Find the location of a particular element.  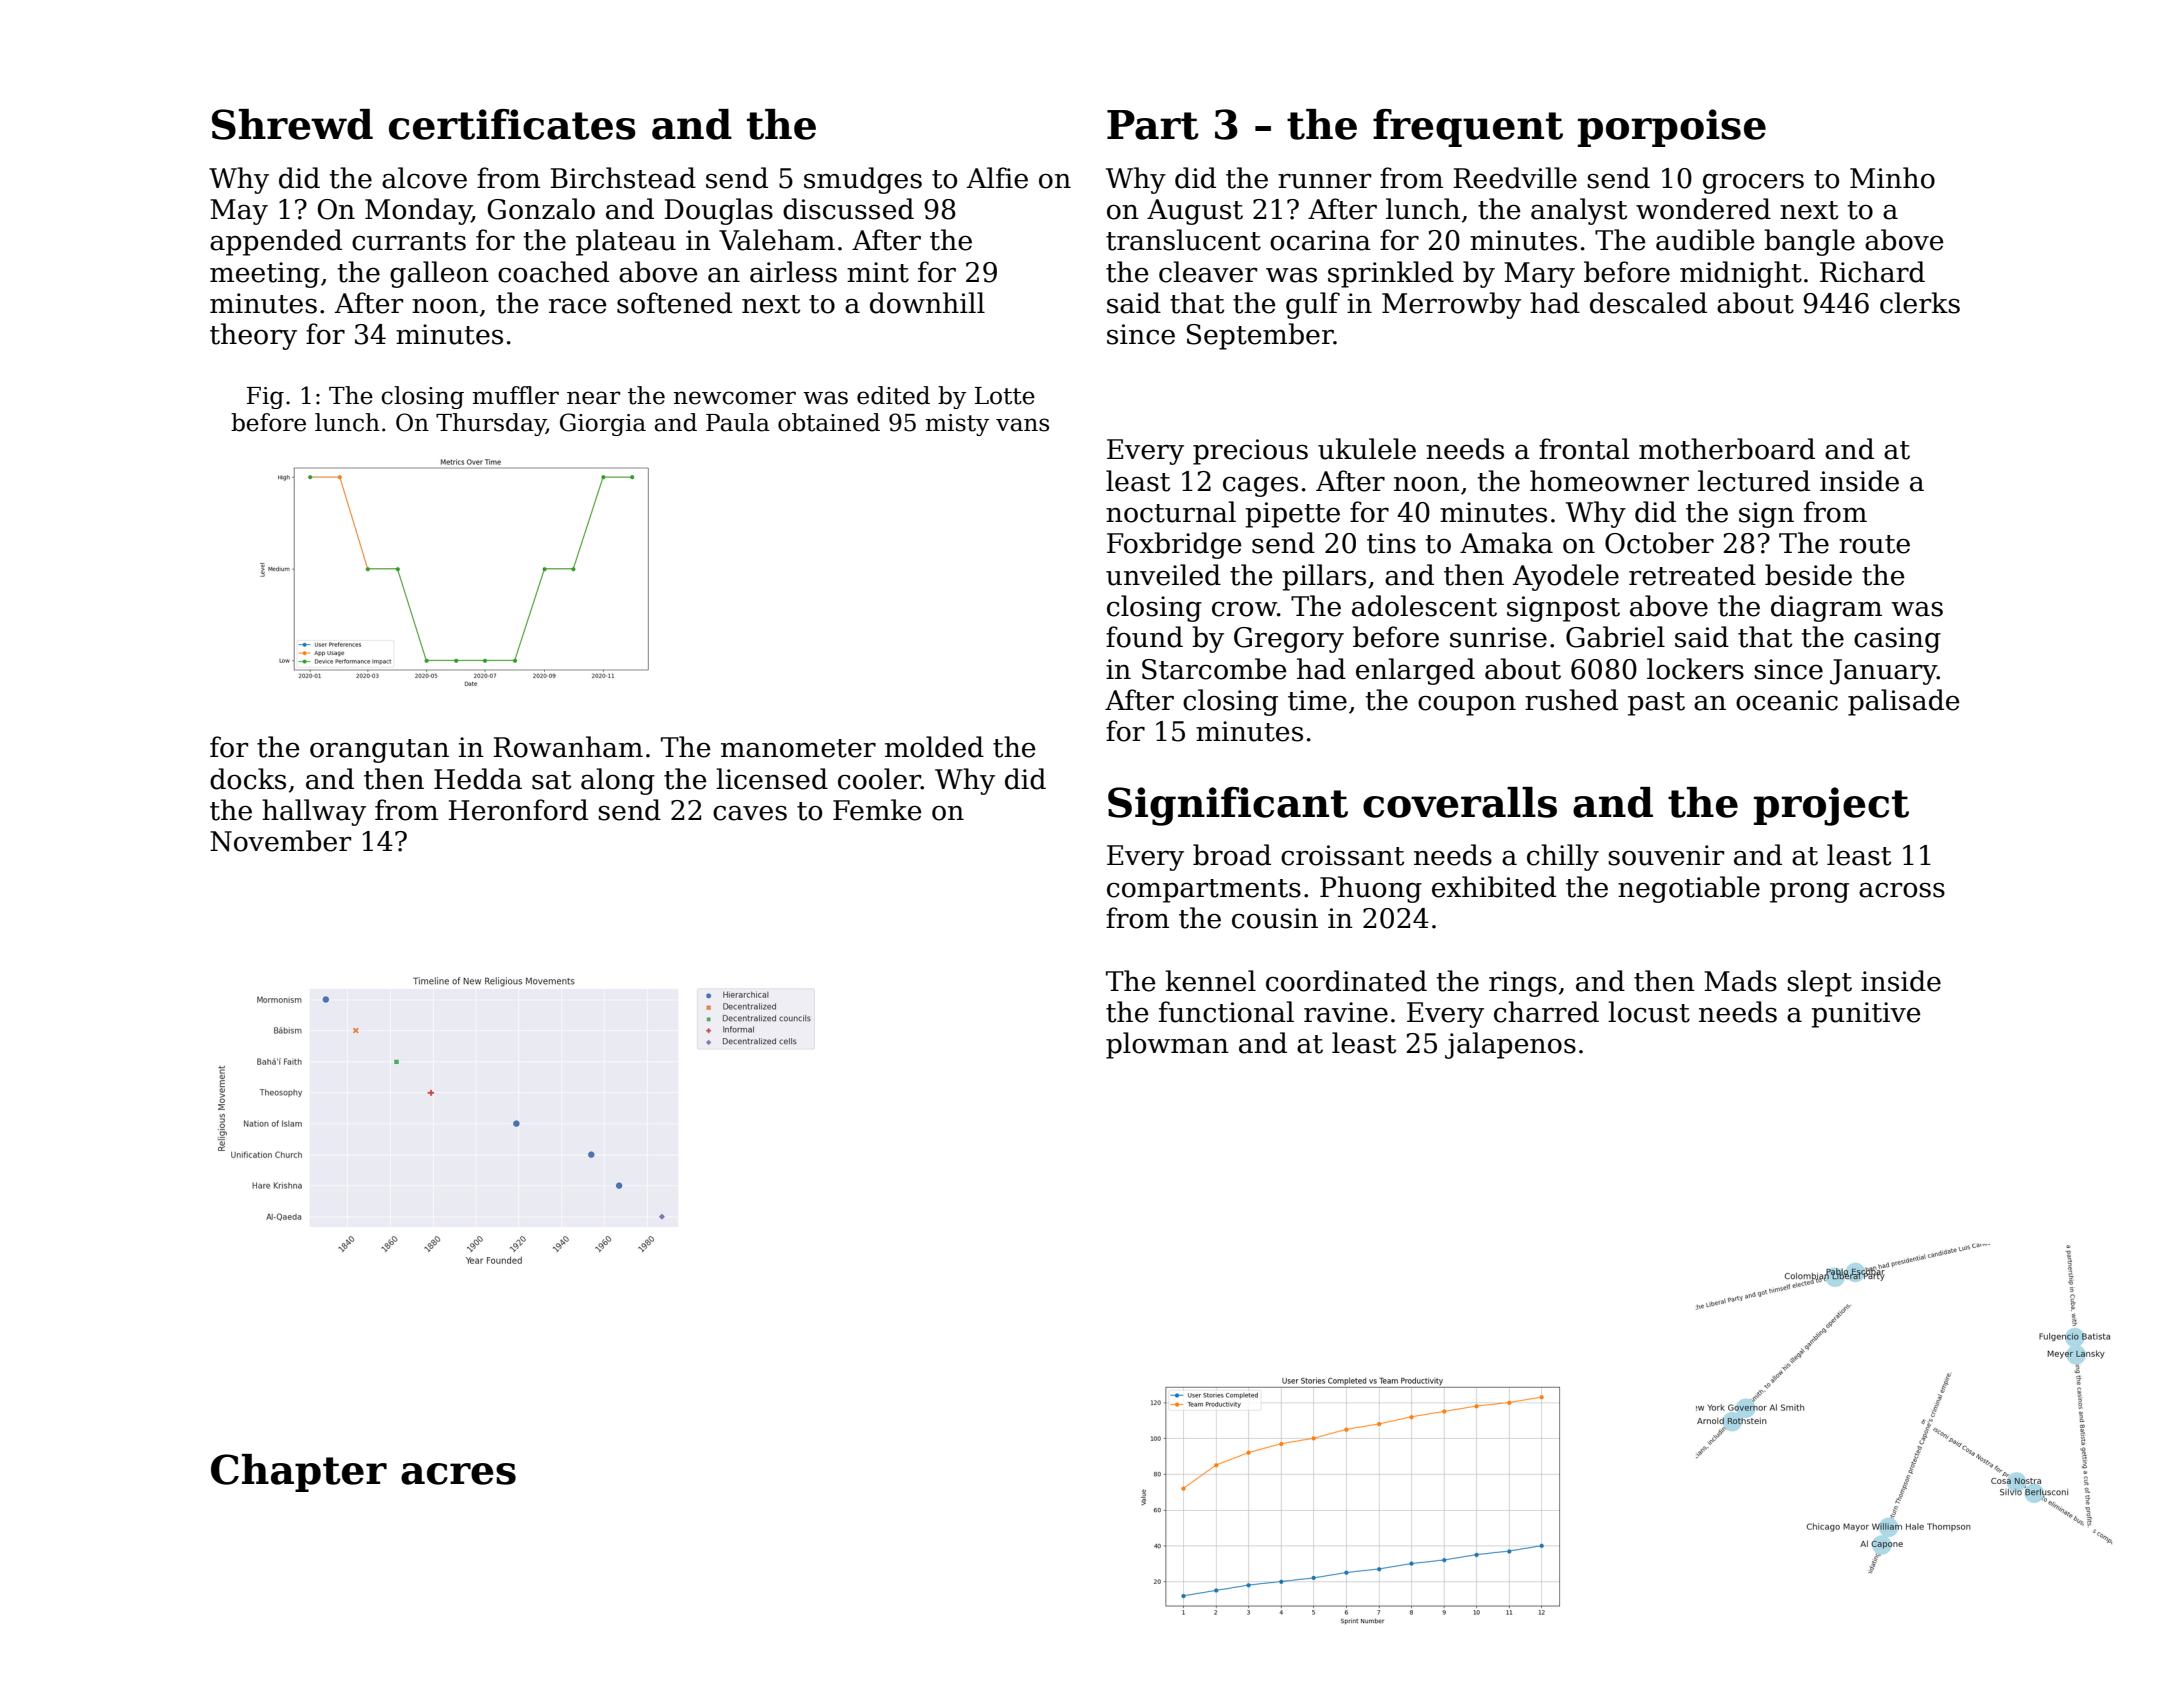

mint is located at coordinates (878, 272).
